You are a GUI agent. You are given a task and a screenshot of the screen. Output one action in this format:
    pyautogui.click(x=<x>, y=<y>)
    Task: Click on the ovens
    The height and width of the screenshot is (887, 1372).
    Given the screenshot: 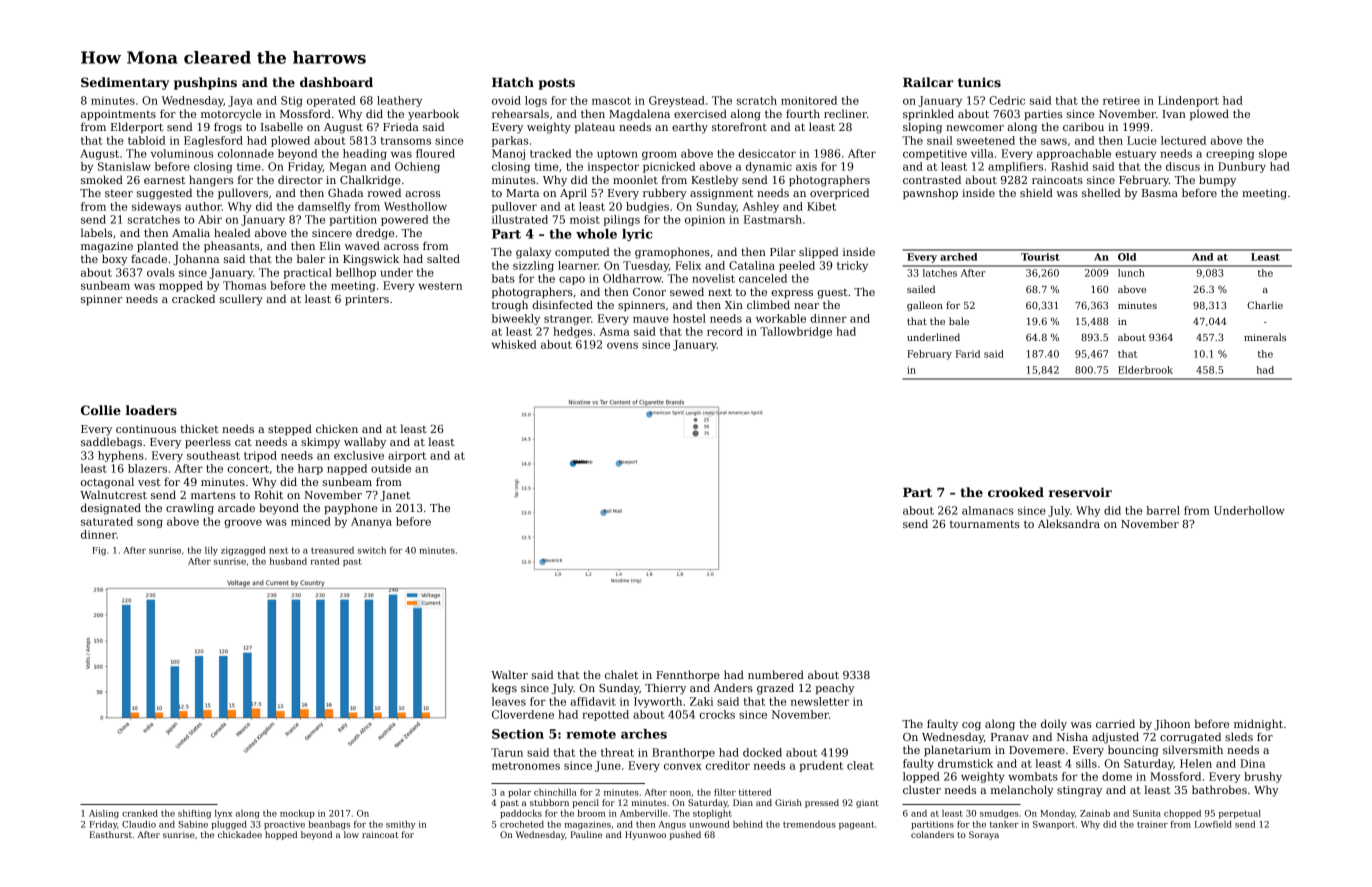 What is the action you would take?
    pyautogui.click(x=622, y=345)
